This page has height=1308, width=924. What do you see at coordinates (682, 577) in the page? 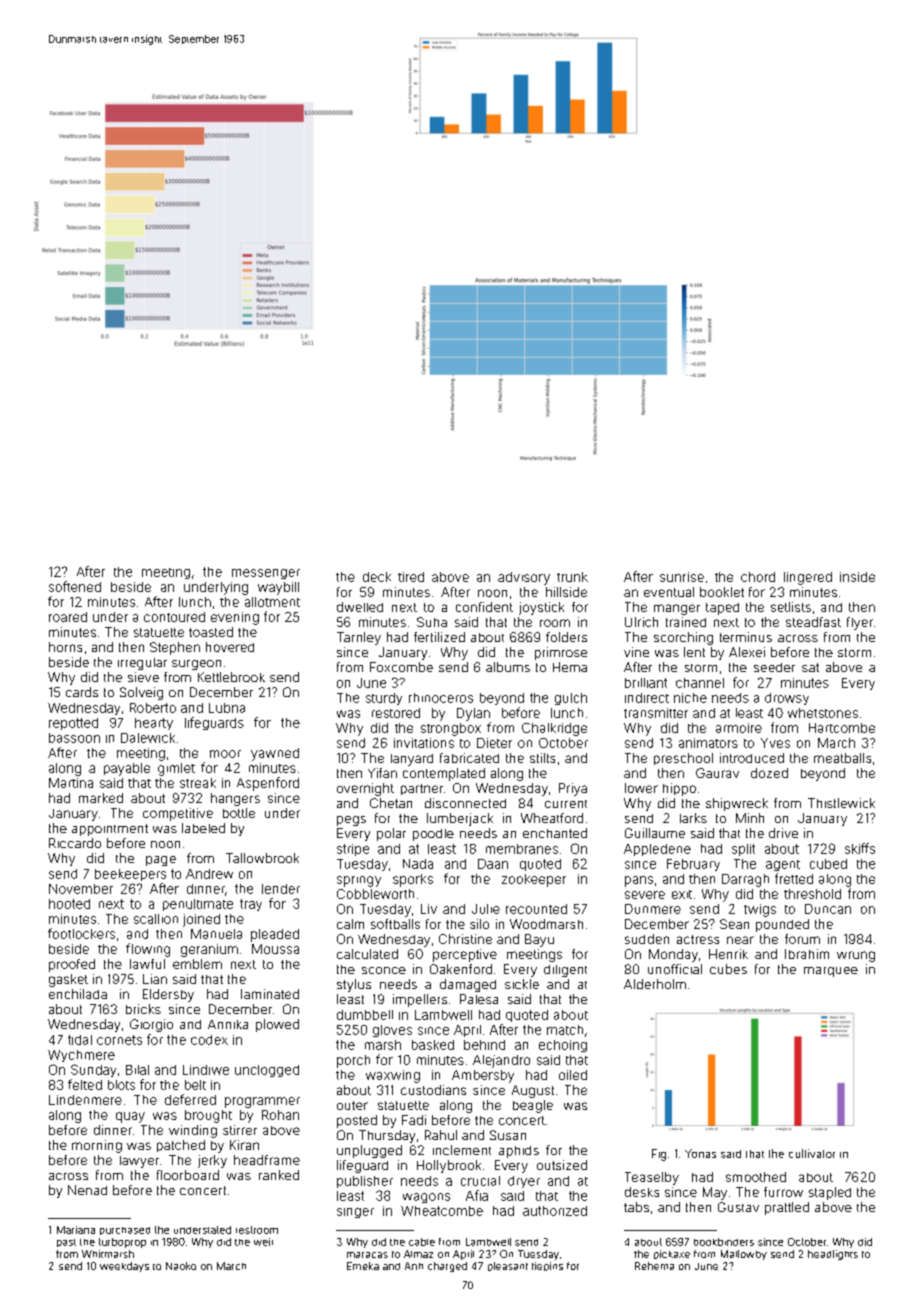
I see `sunrise` at bounding box center [682, 577].
